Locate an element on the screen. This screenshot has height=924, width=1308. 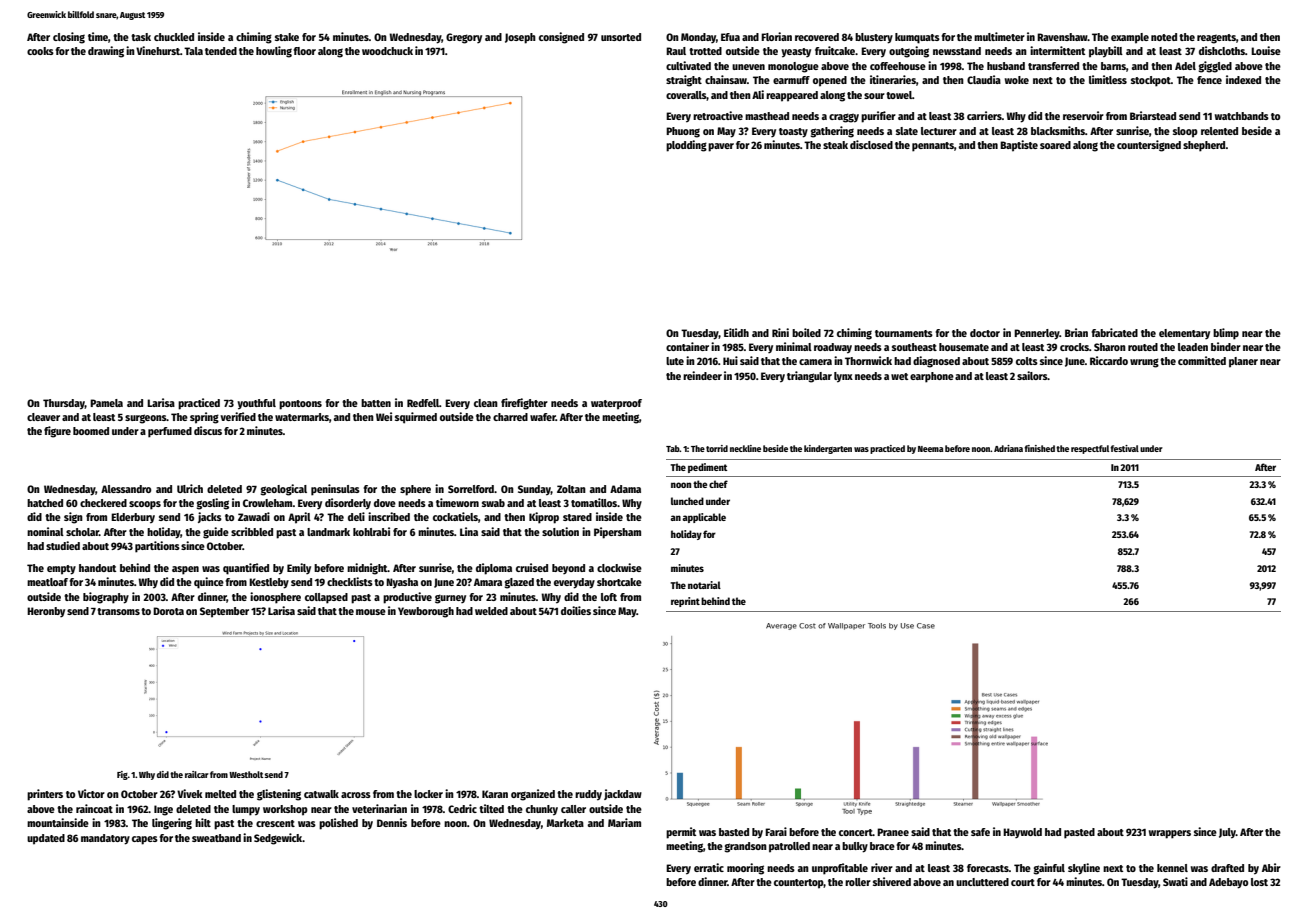
Abir is located at coordinates (1271, 867).
